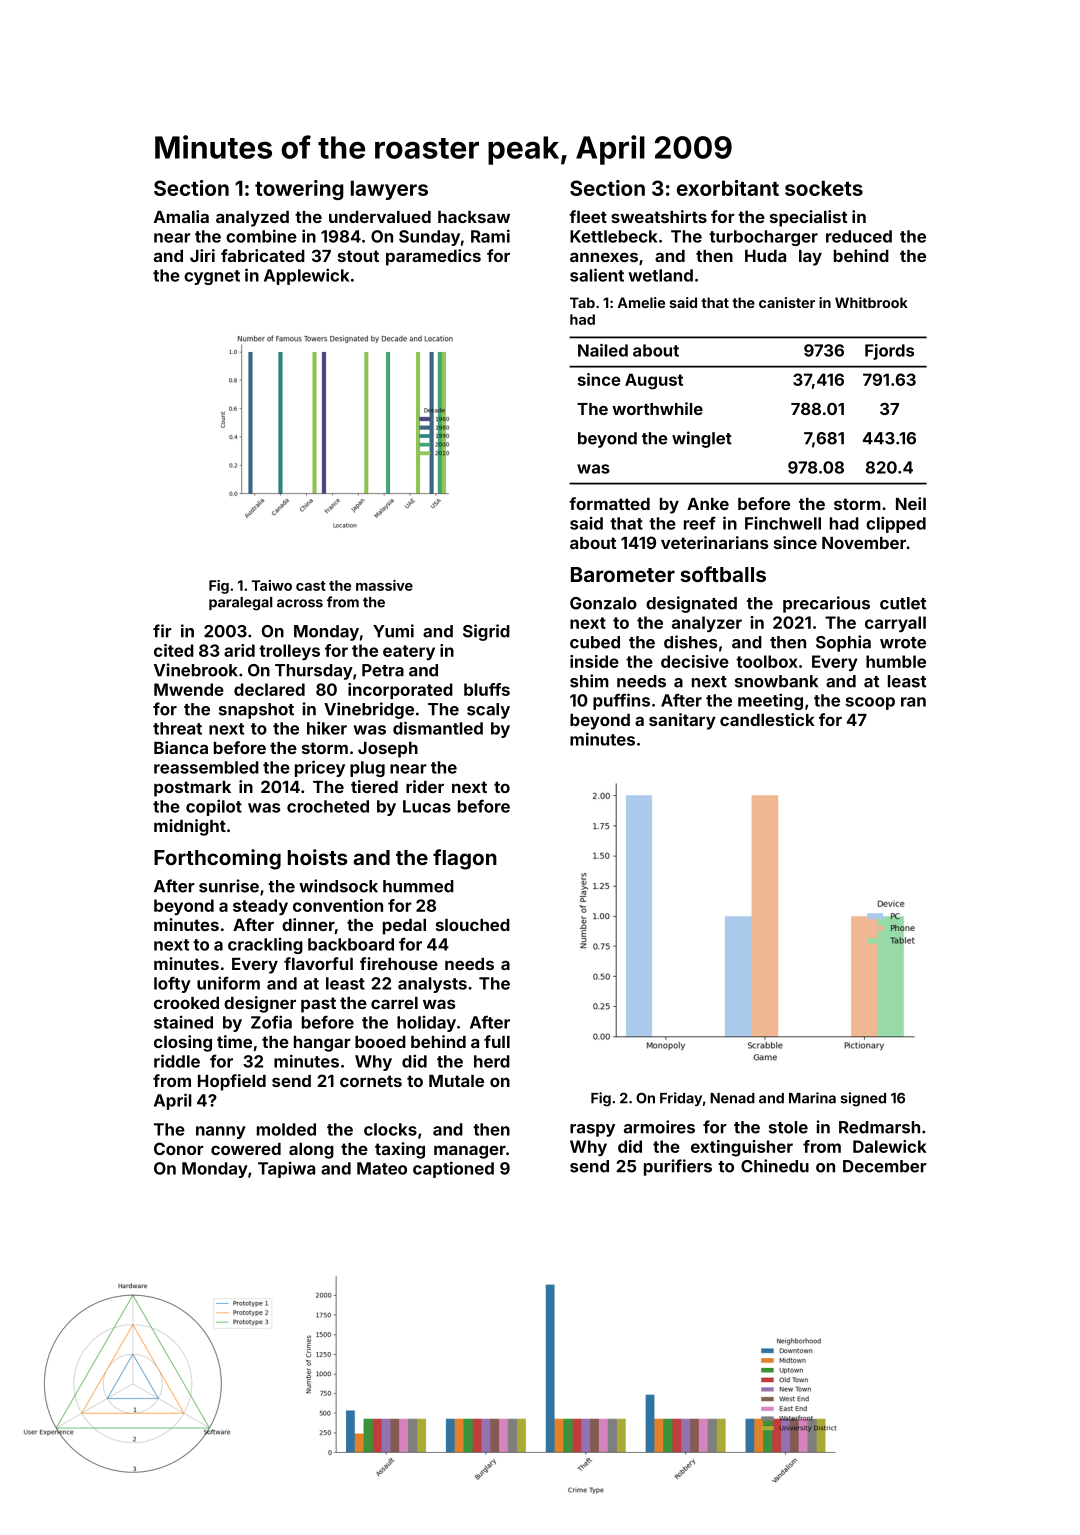 The height and width of the document is (1535, 1080). Describe the element at coordinates (783, 523) in the document. I see `Finchwell` at that location.
